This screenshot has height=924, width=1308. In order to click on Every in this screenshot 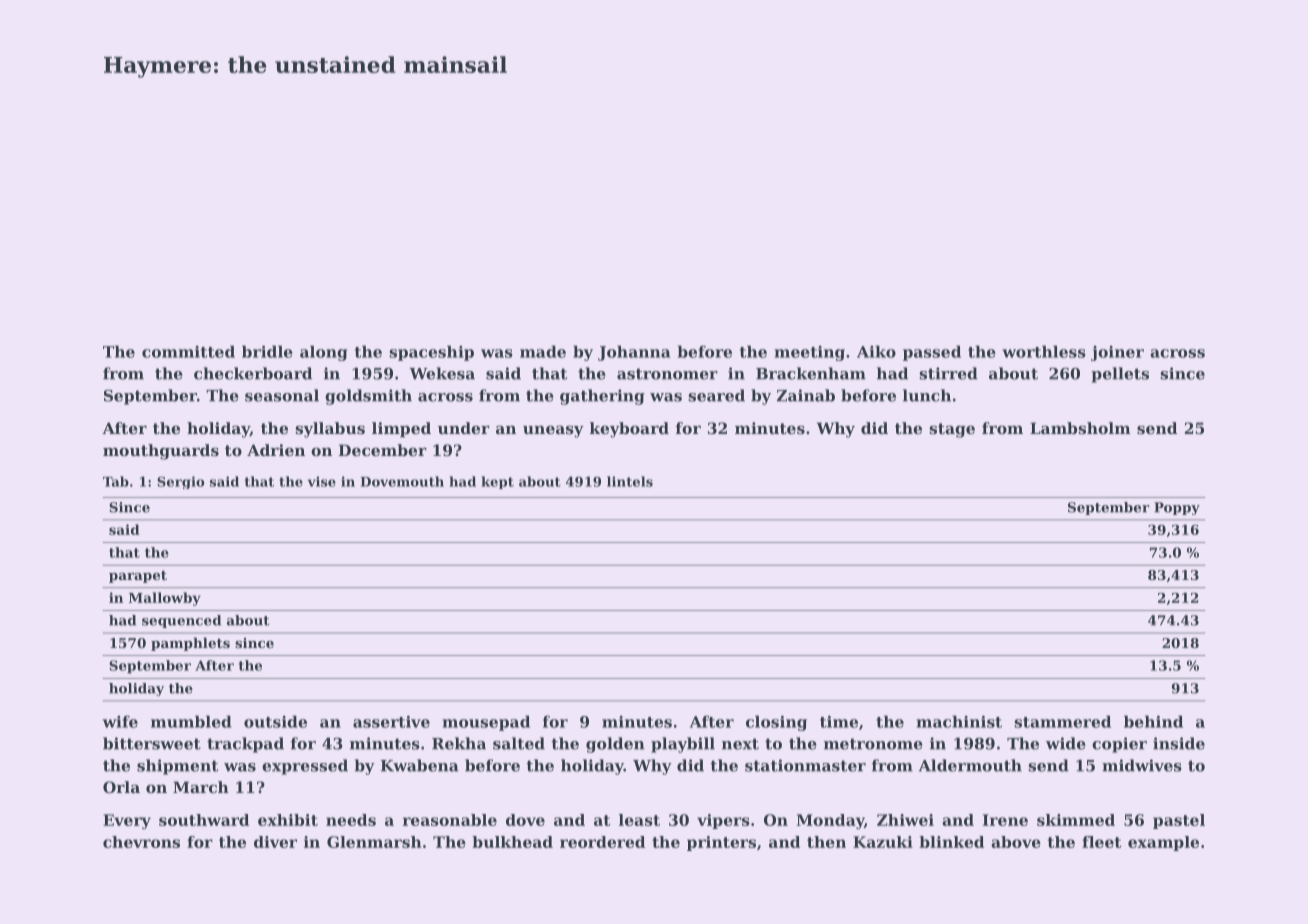, I will do `click(127, 821)`.
